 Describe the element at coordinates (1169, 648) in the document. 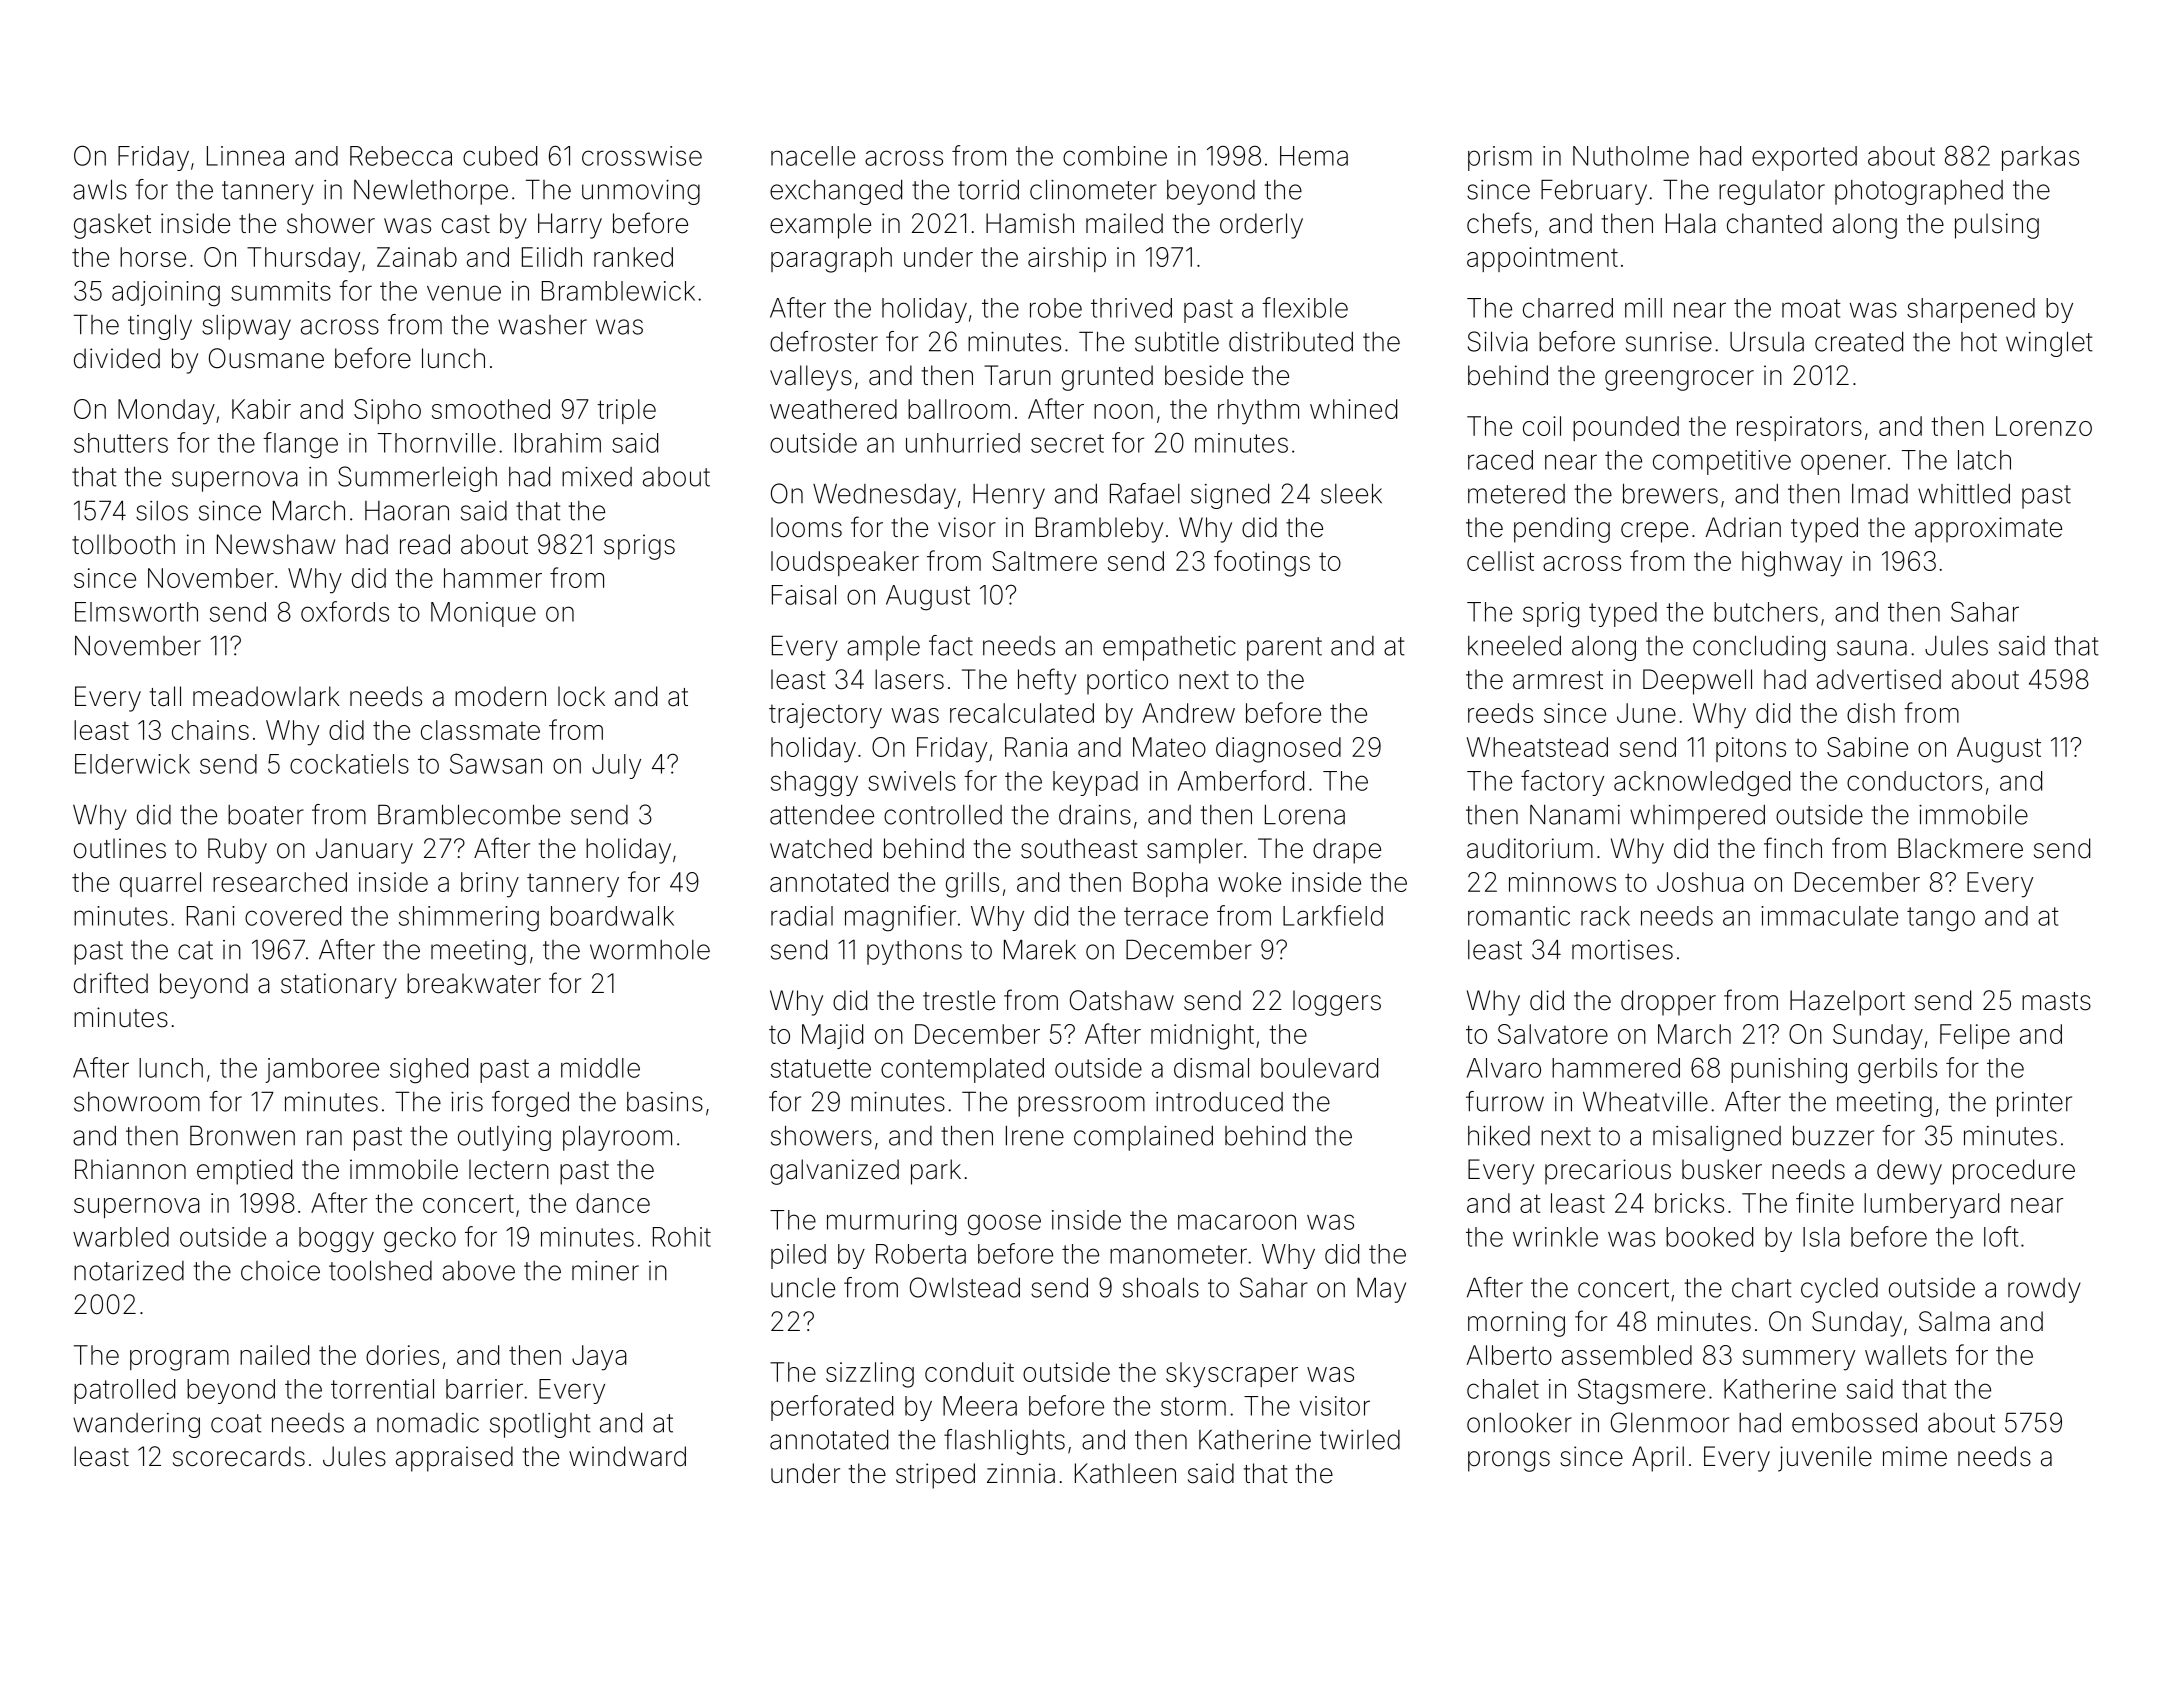

I see `empathetic` at that location.
